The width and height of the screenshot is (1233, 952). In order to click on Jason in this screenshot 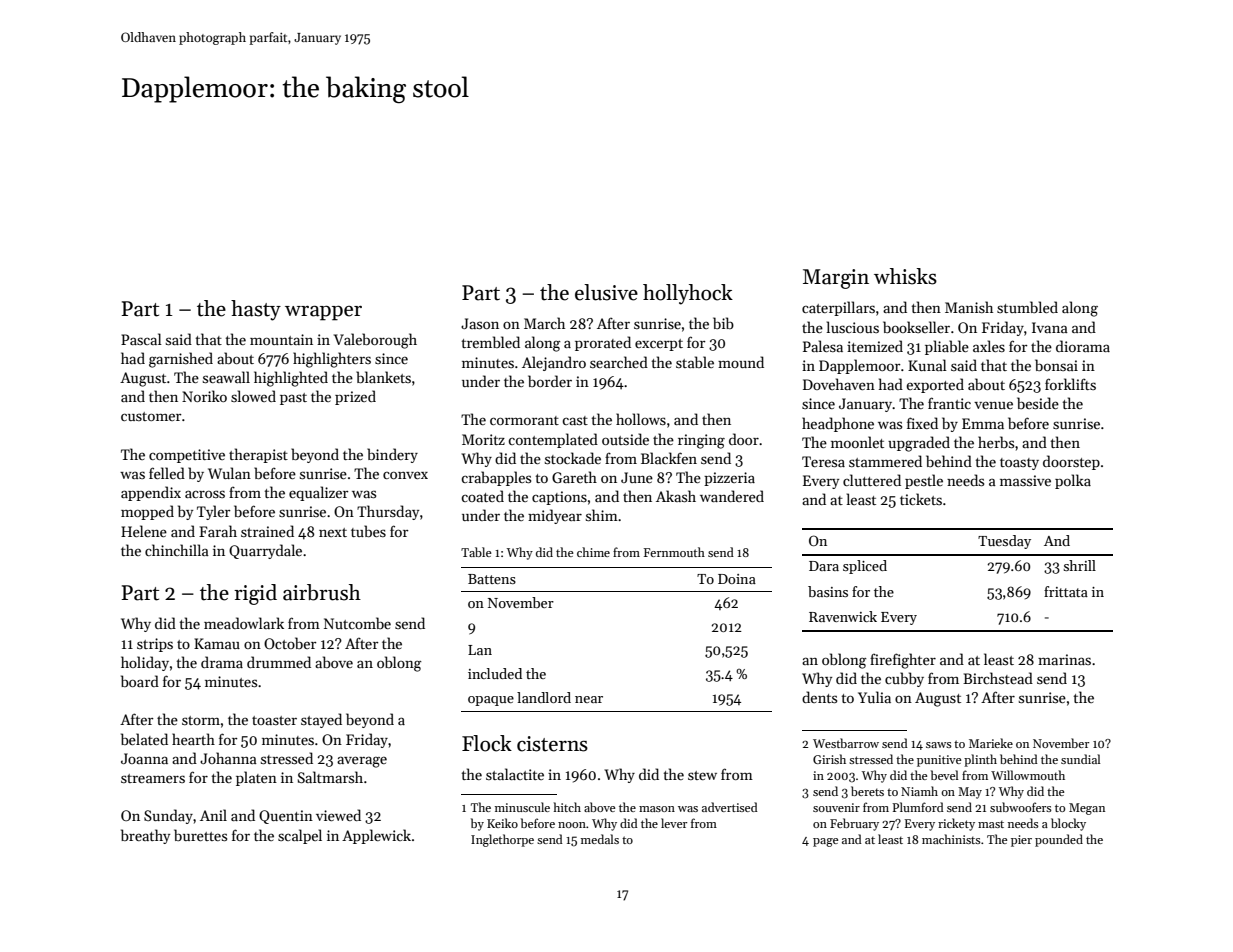, I will do `click(480, 323)`.
